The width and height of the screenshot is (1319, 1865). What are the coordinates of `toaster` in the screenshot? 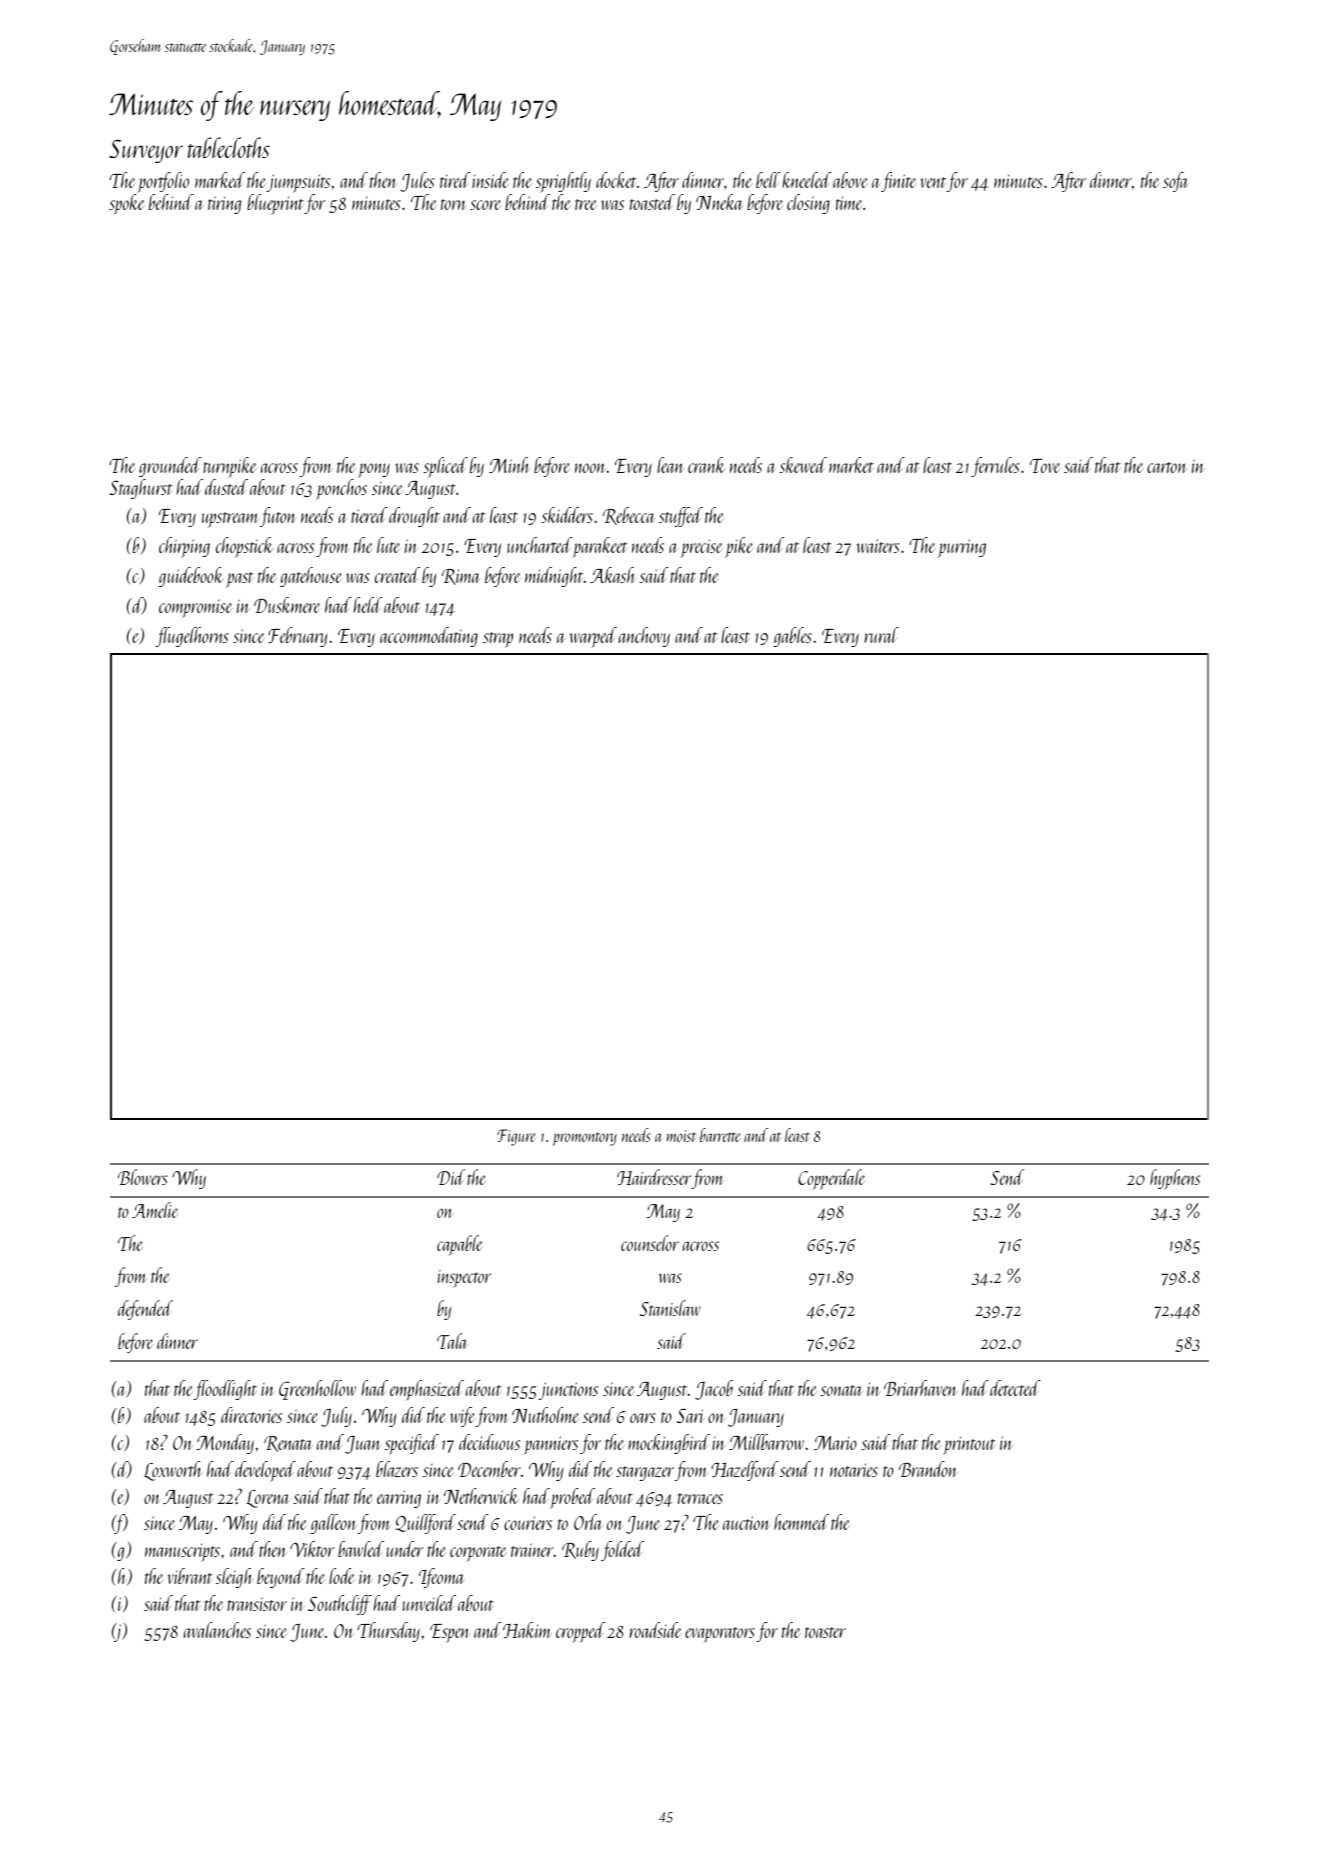 It's located at (825, 1632).
